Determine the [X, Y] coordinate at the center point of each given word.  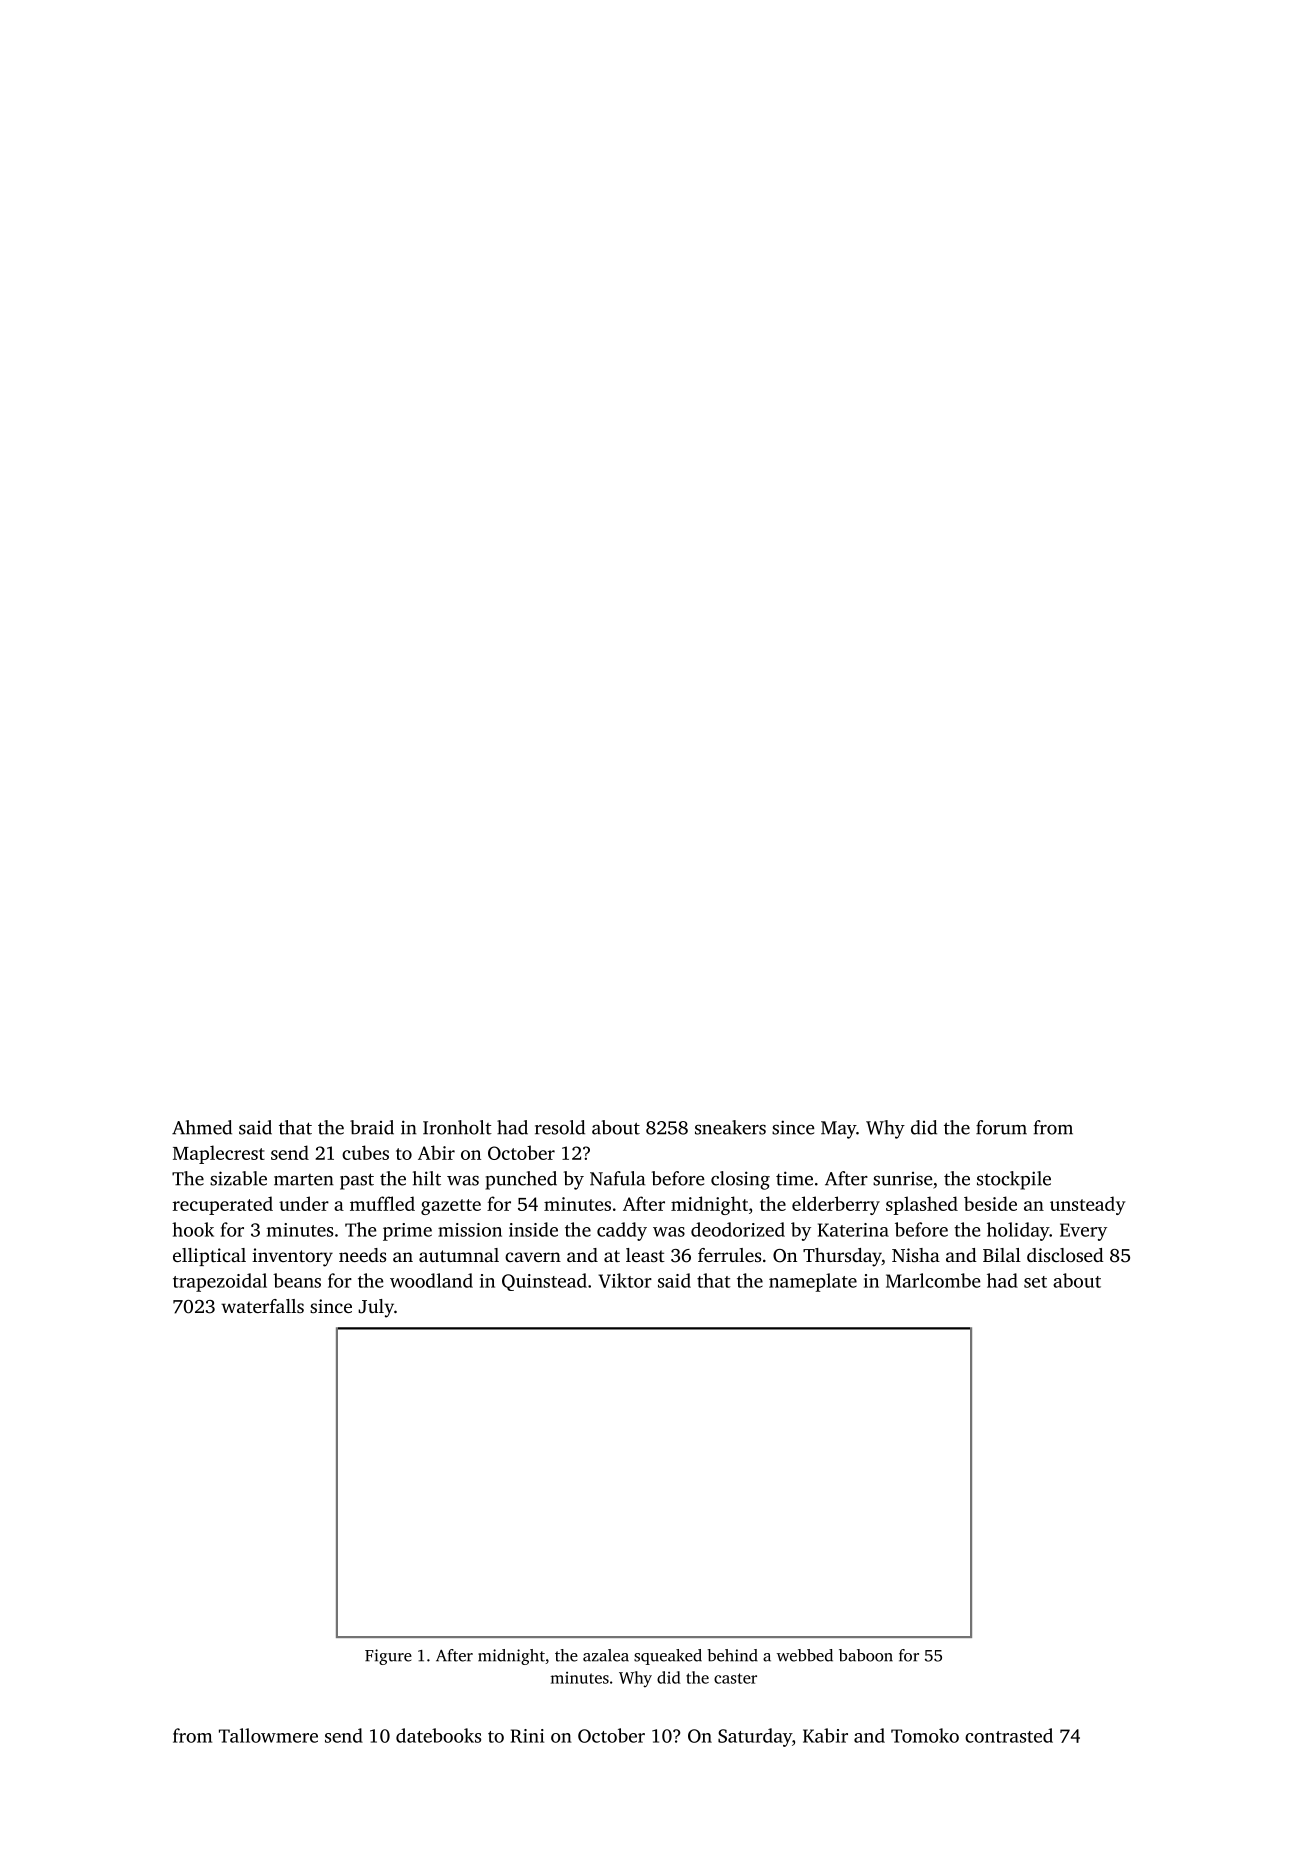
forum [1001, 1127]
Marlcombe [933, 1280]
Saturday [755, 1737]
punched [521, 1180]
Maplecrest [219, 1154]
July [376, 1308]
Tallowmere [268, 1735]
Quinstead [544, 1282]
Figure [388, 1657]
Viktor [625, 1280]
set [1035, 1282]
